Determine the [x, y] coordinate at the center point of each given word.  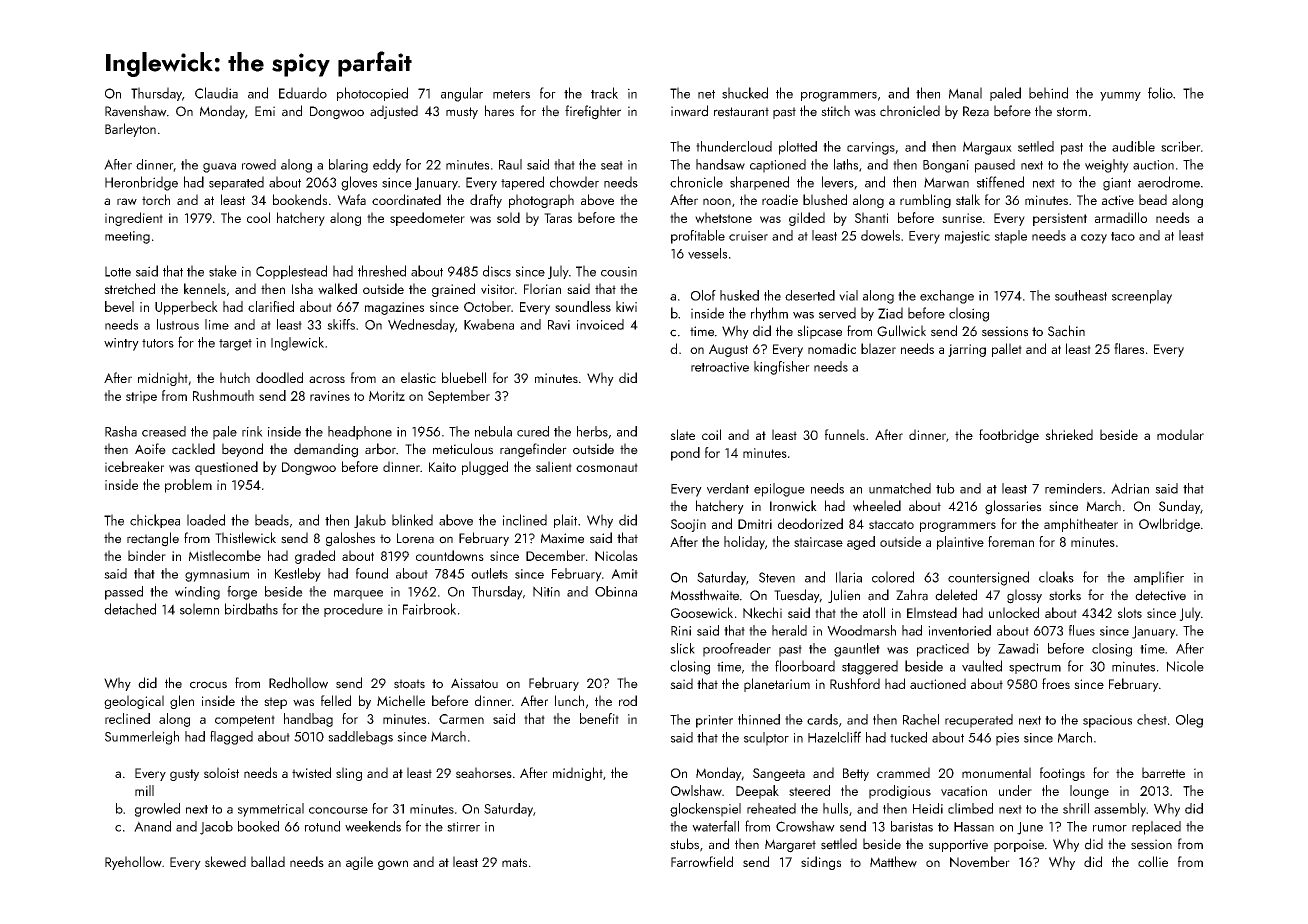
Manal [965, 93]
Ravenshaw [136, 111]
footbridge [1009, 436]
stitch [835, 111]
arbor [380, 449]
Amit [624, 574]
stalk [968, 199]
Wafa [351, 200]
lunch [569, 700]
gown [393, 865]
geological [134, 702]
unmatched [900, 488]
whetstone [723, 218]
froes [1056, 683]
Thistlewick [245, 538]
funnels [845, 434]
